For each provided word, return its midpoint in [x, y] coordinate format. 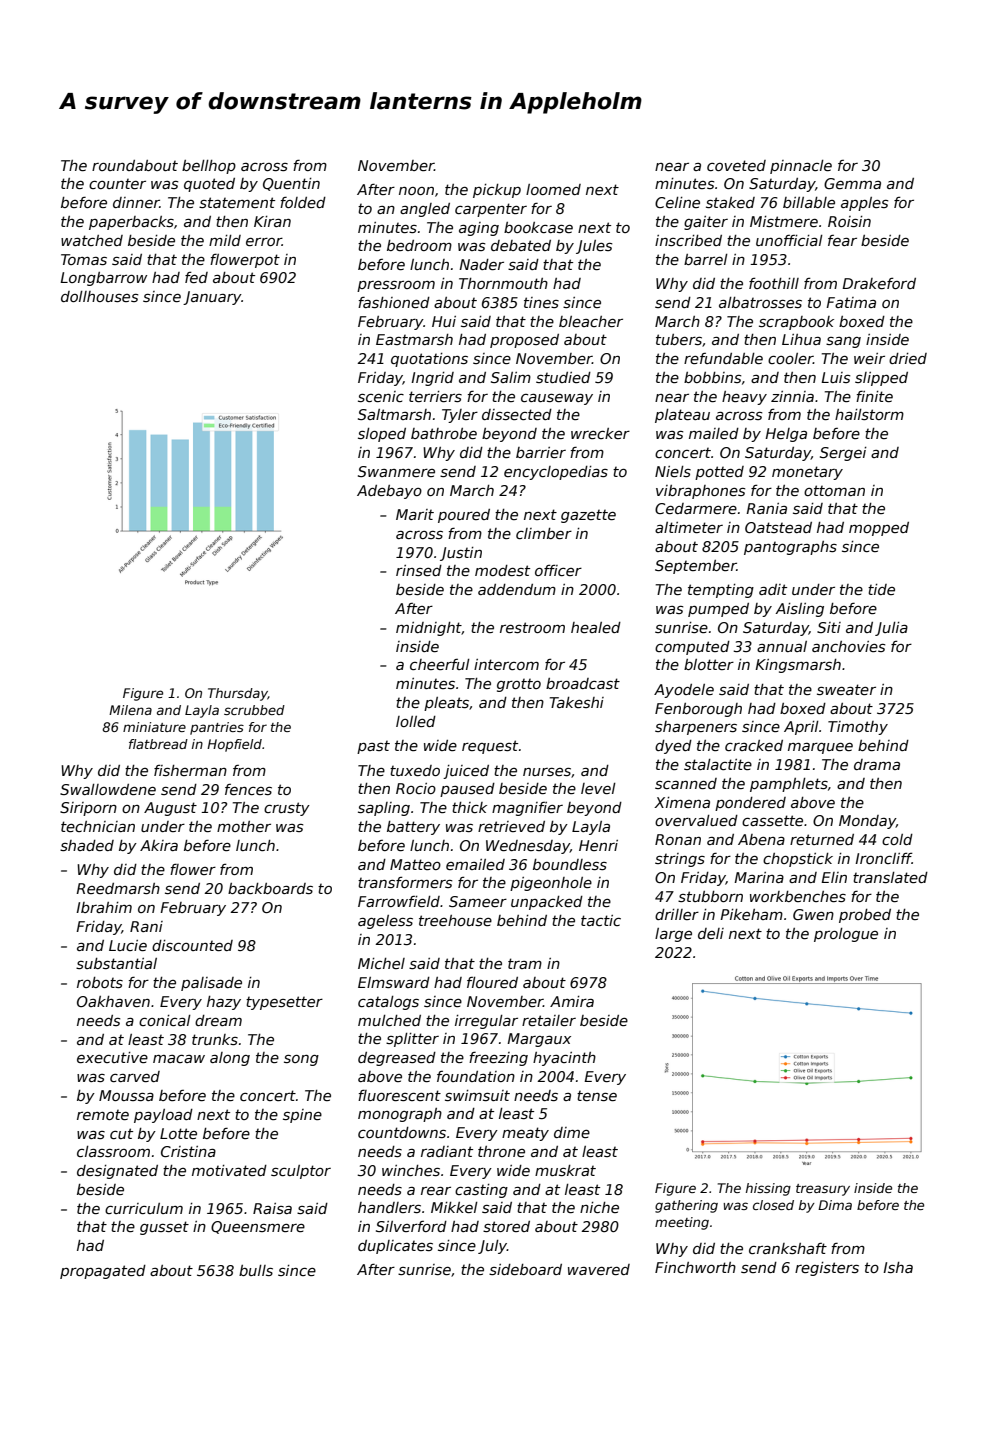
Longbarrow [103, 279]
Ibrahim [104, 907]
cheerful [440, 664]
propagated [103, 1272]
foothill [774, 283]
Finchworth [695, 1267]
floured [492, 982]
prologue [846, 935]
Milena [130, 710]
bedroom [419, 245]
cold [897, 839]
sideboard [525, 1269]
